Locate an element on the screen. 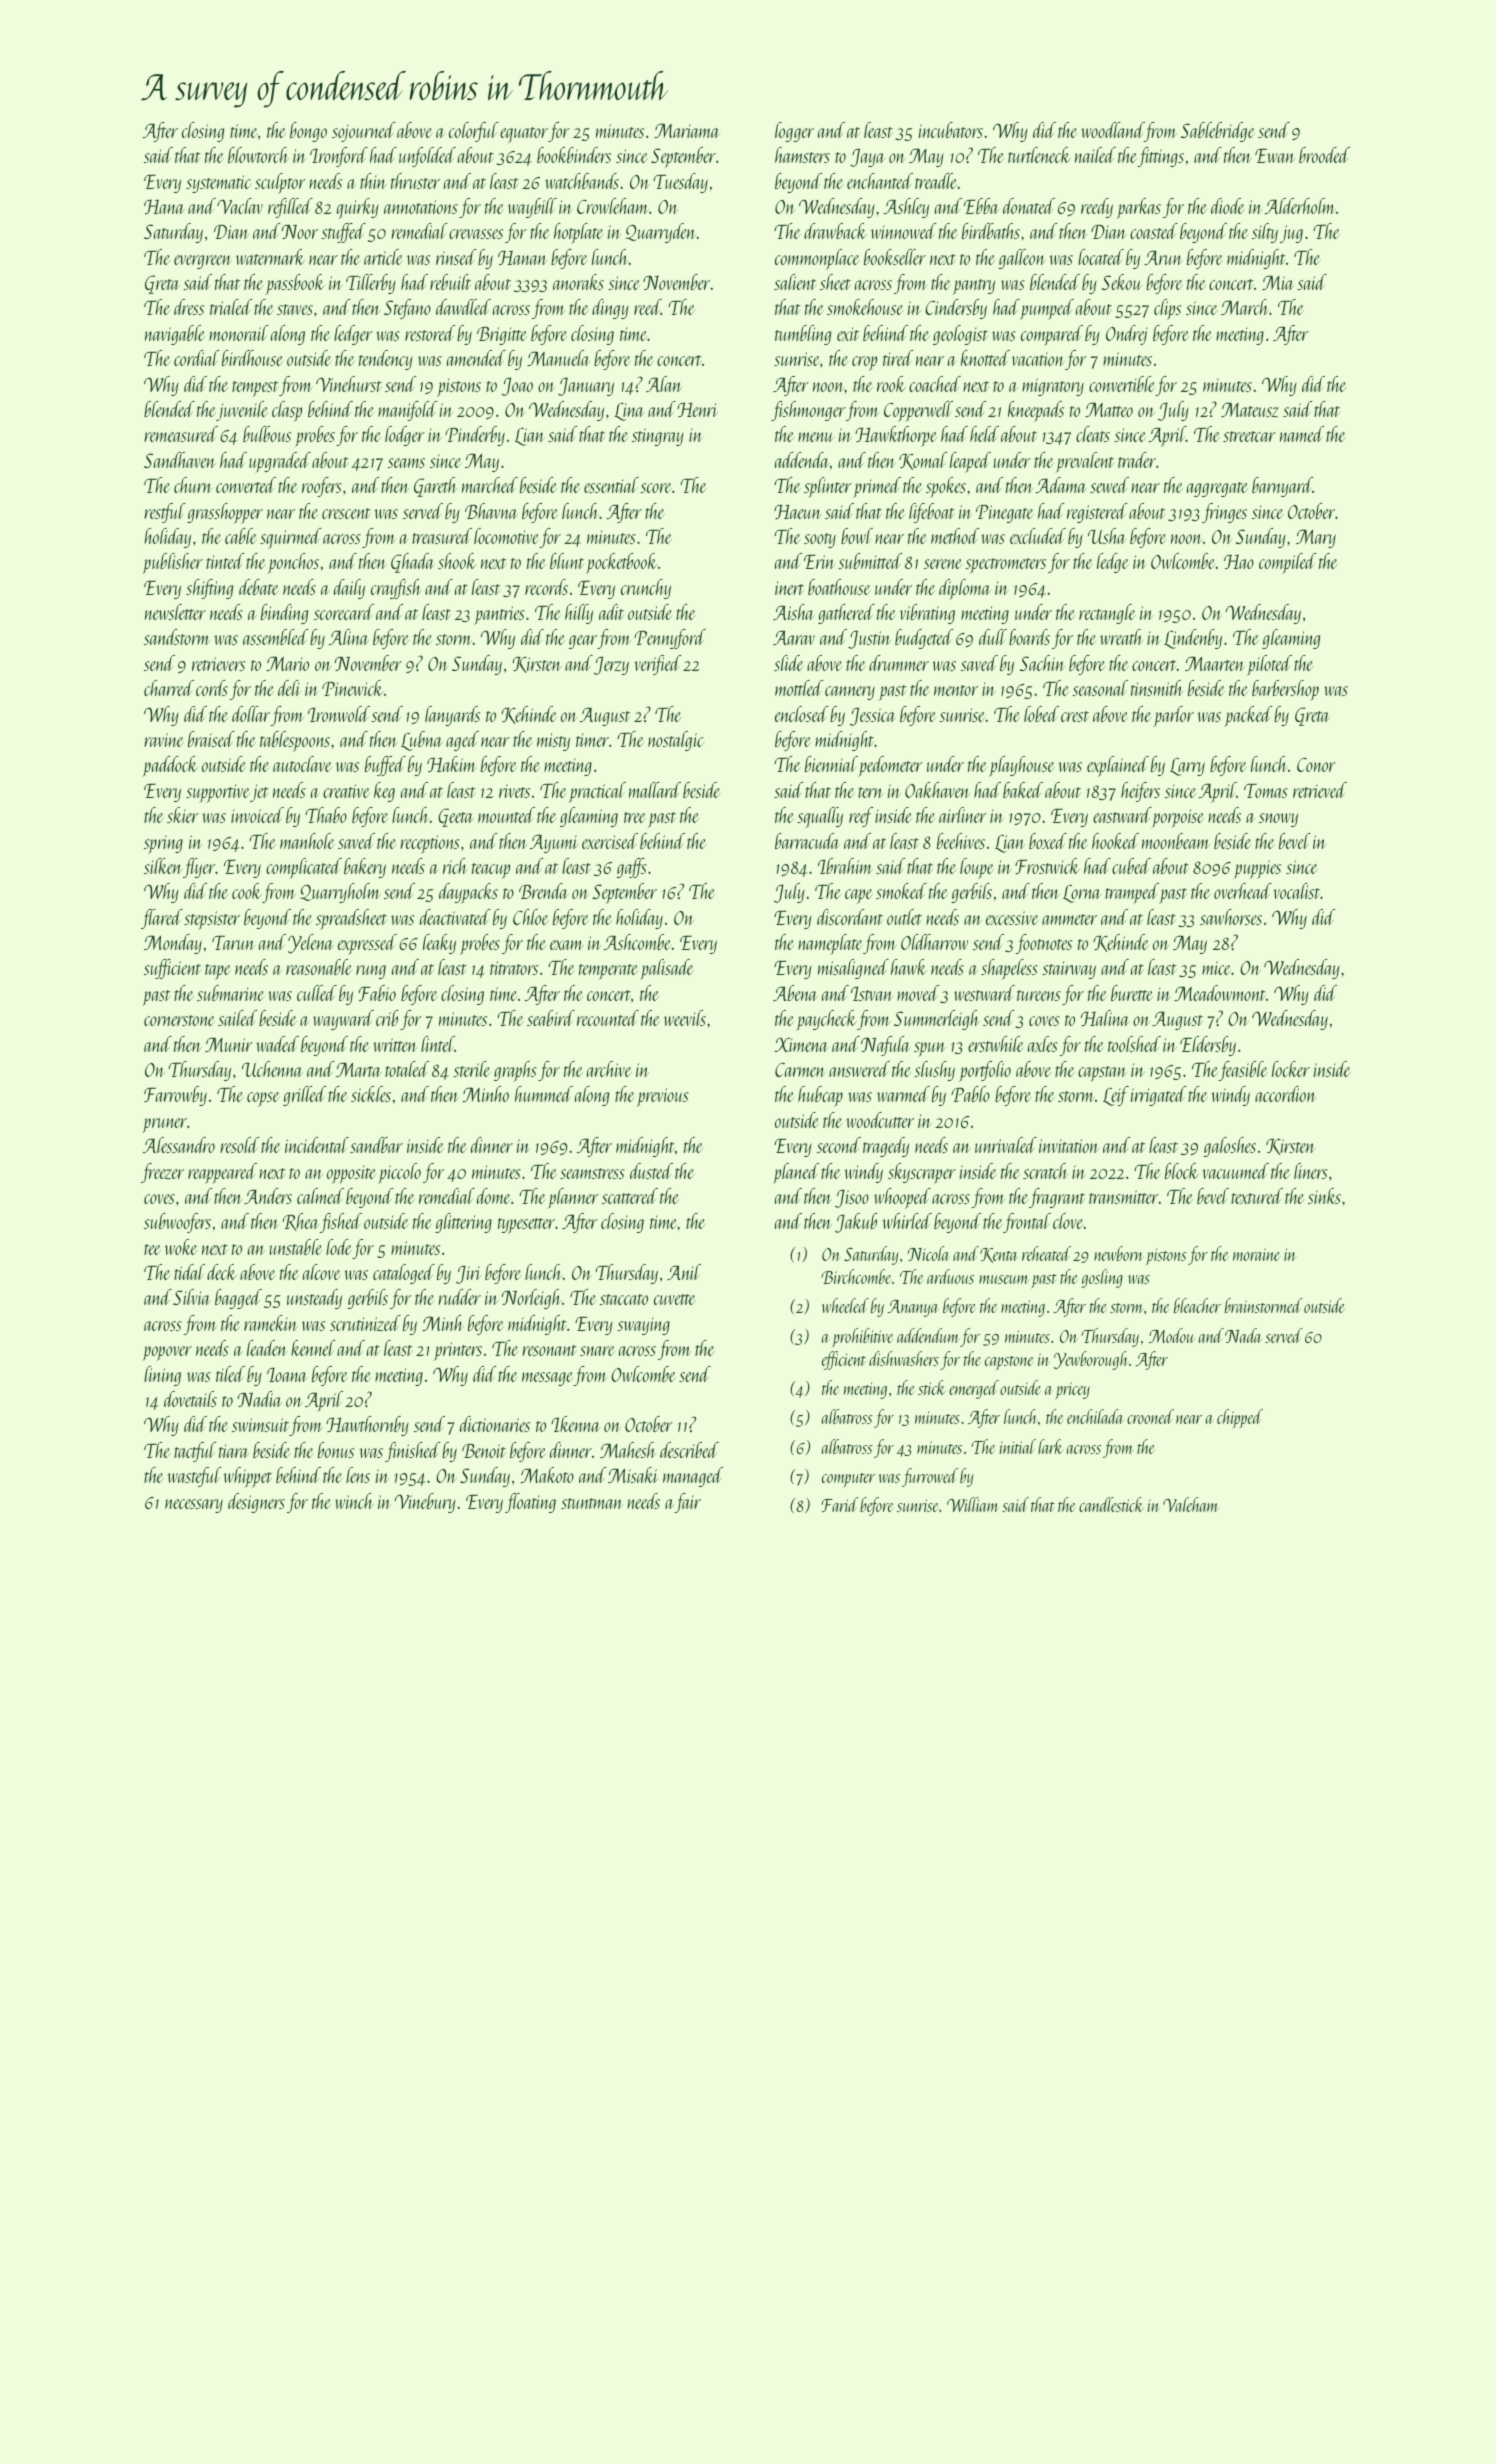 The image size is (1496, 2464). designers is located at coordinates (256, 1503).
